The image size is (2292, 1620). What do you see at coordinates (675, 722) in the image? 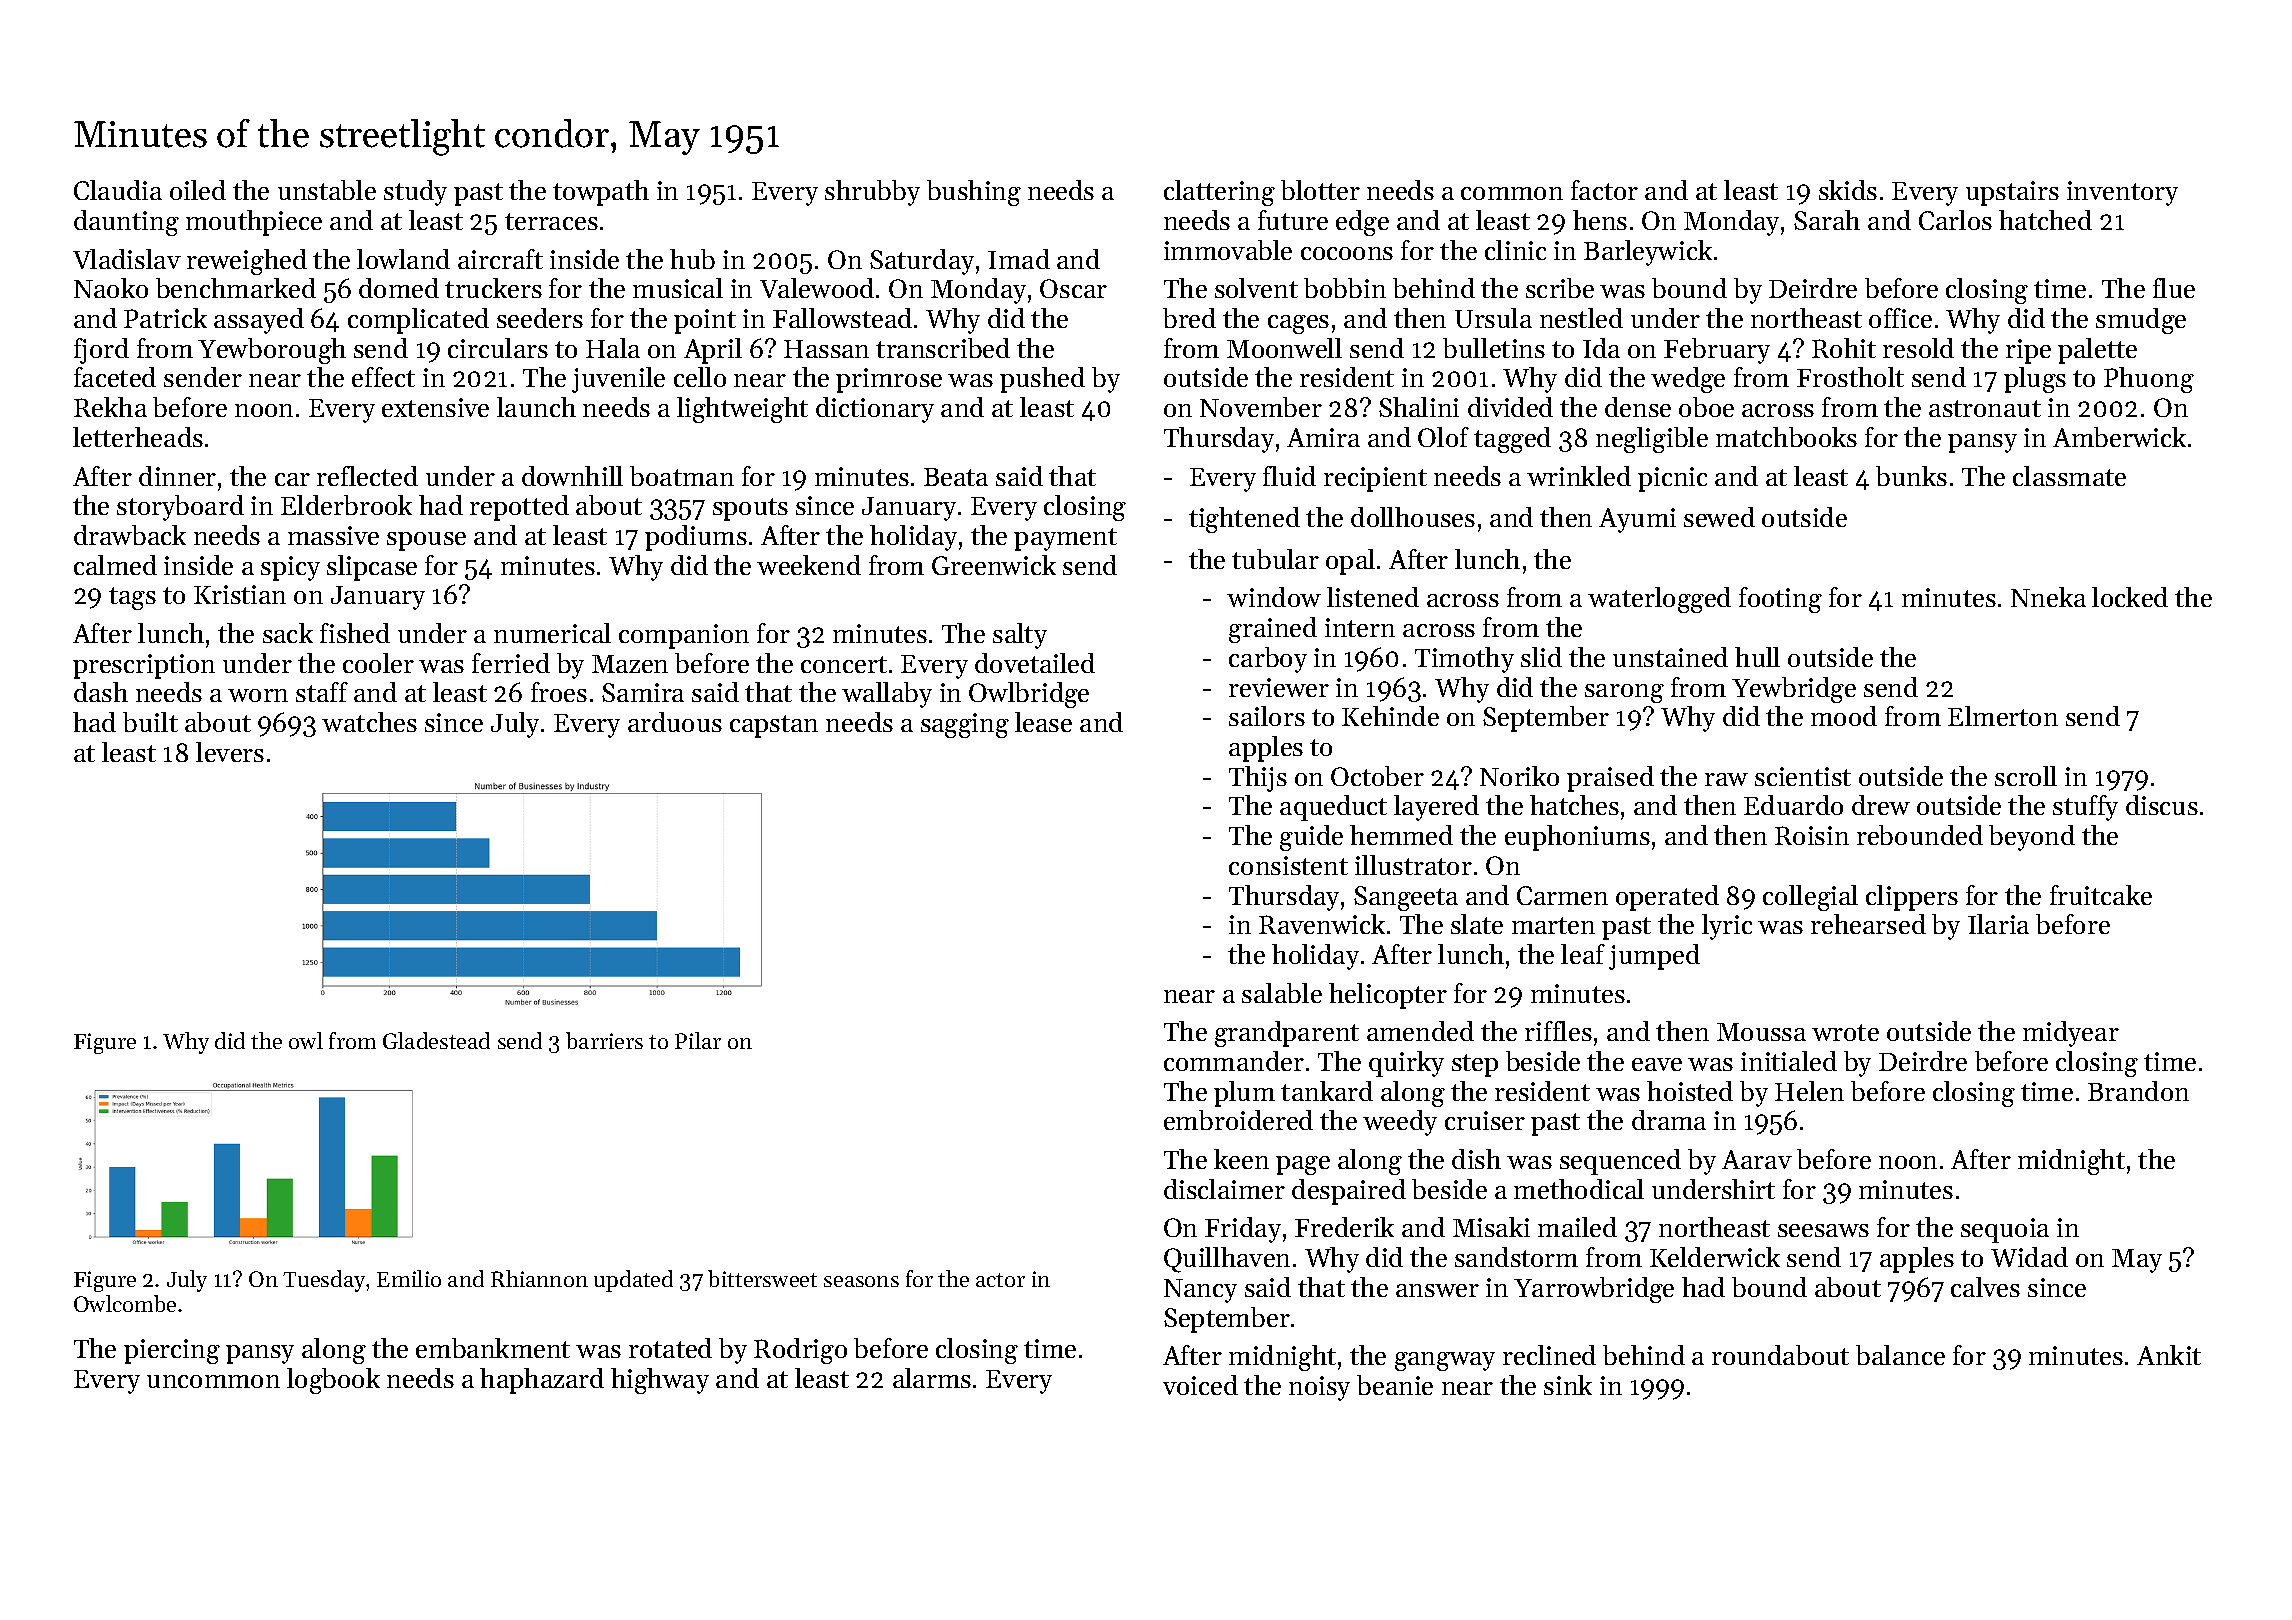
I see `arduous` at bounding box center [675, 722].
